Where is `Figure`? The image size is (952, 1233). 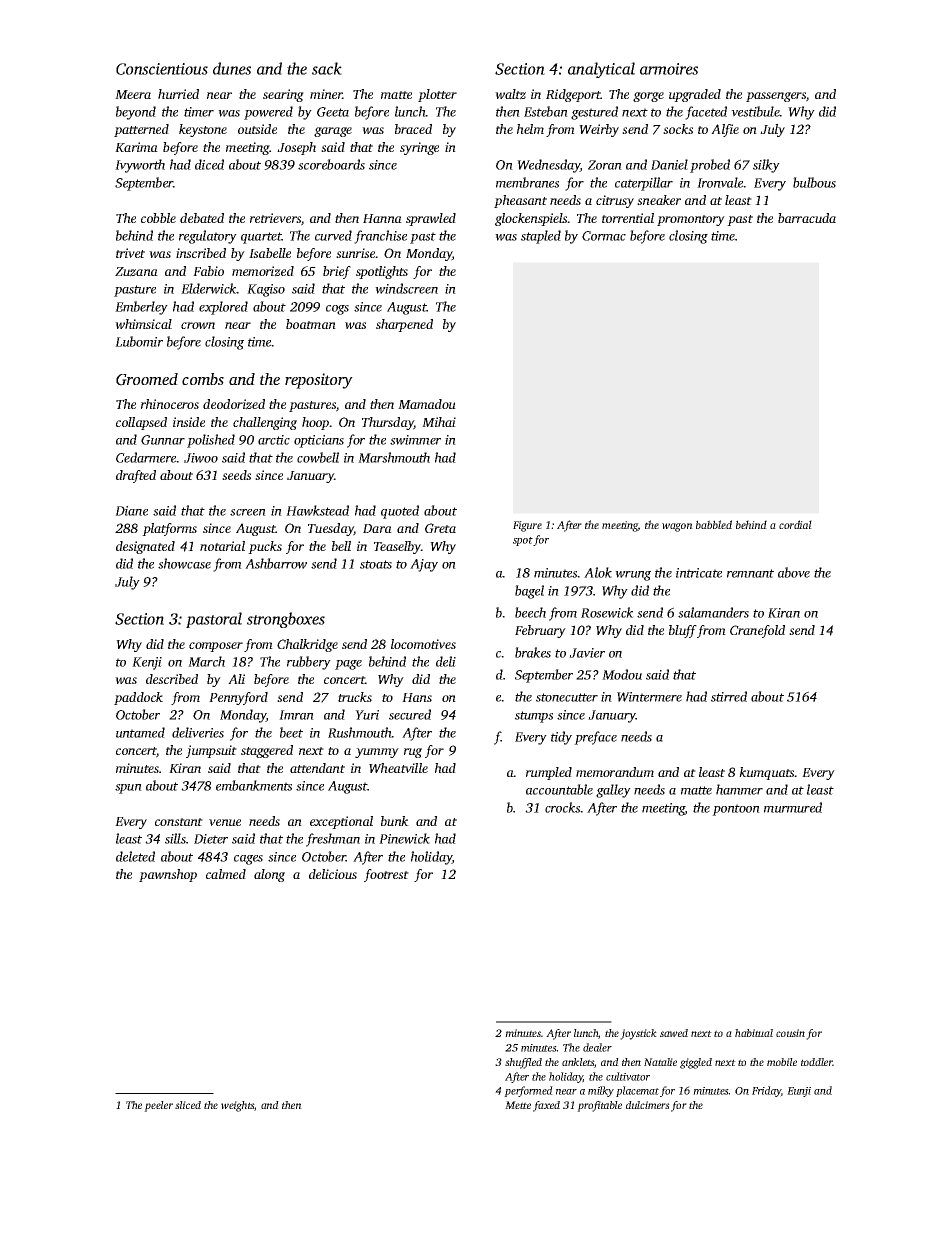 Figure is located at coordinates (527, 526).
